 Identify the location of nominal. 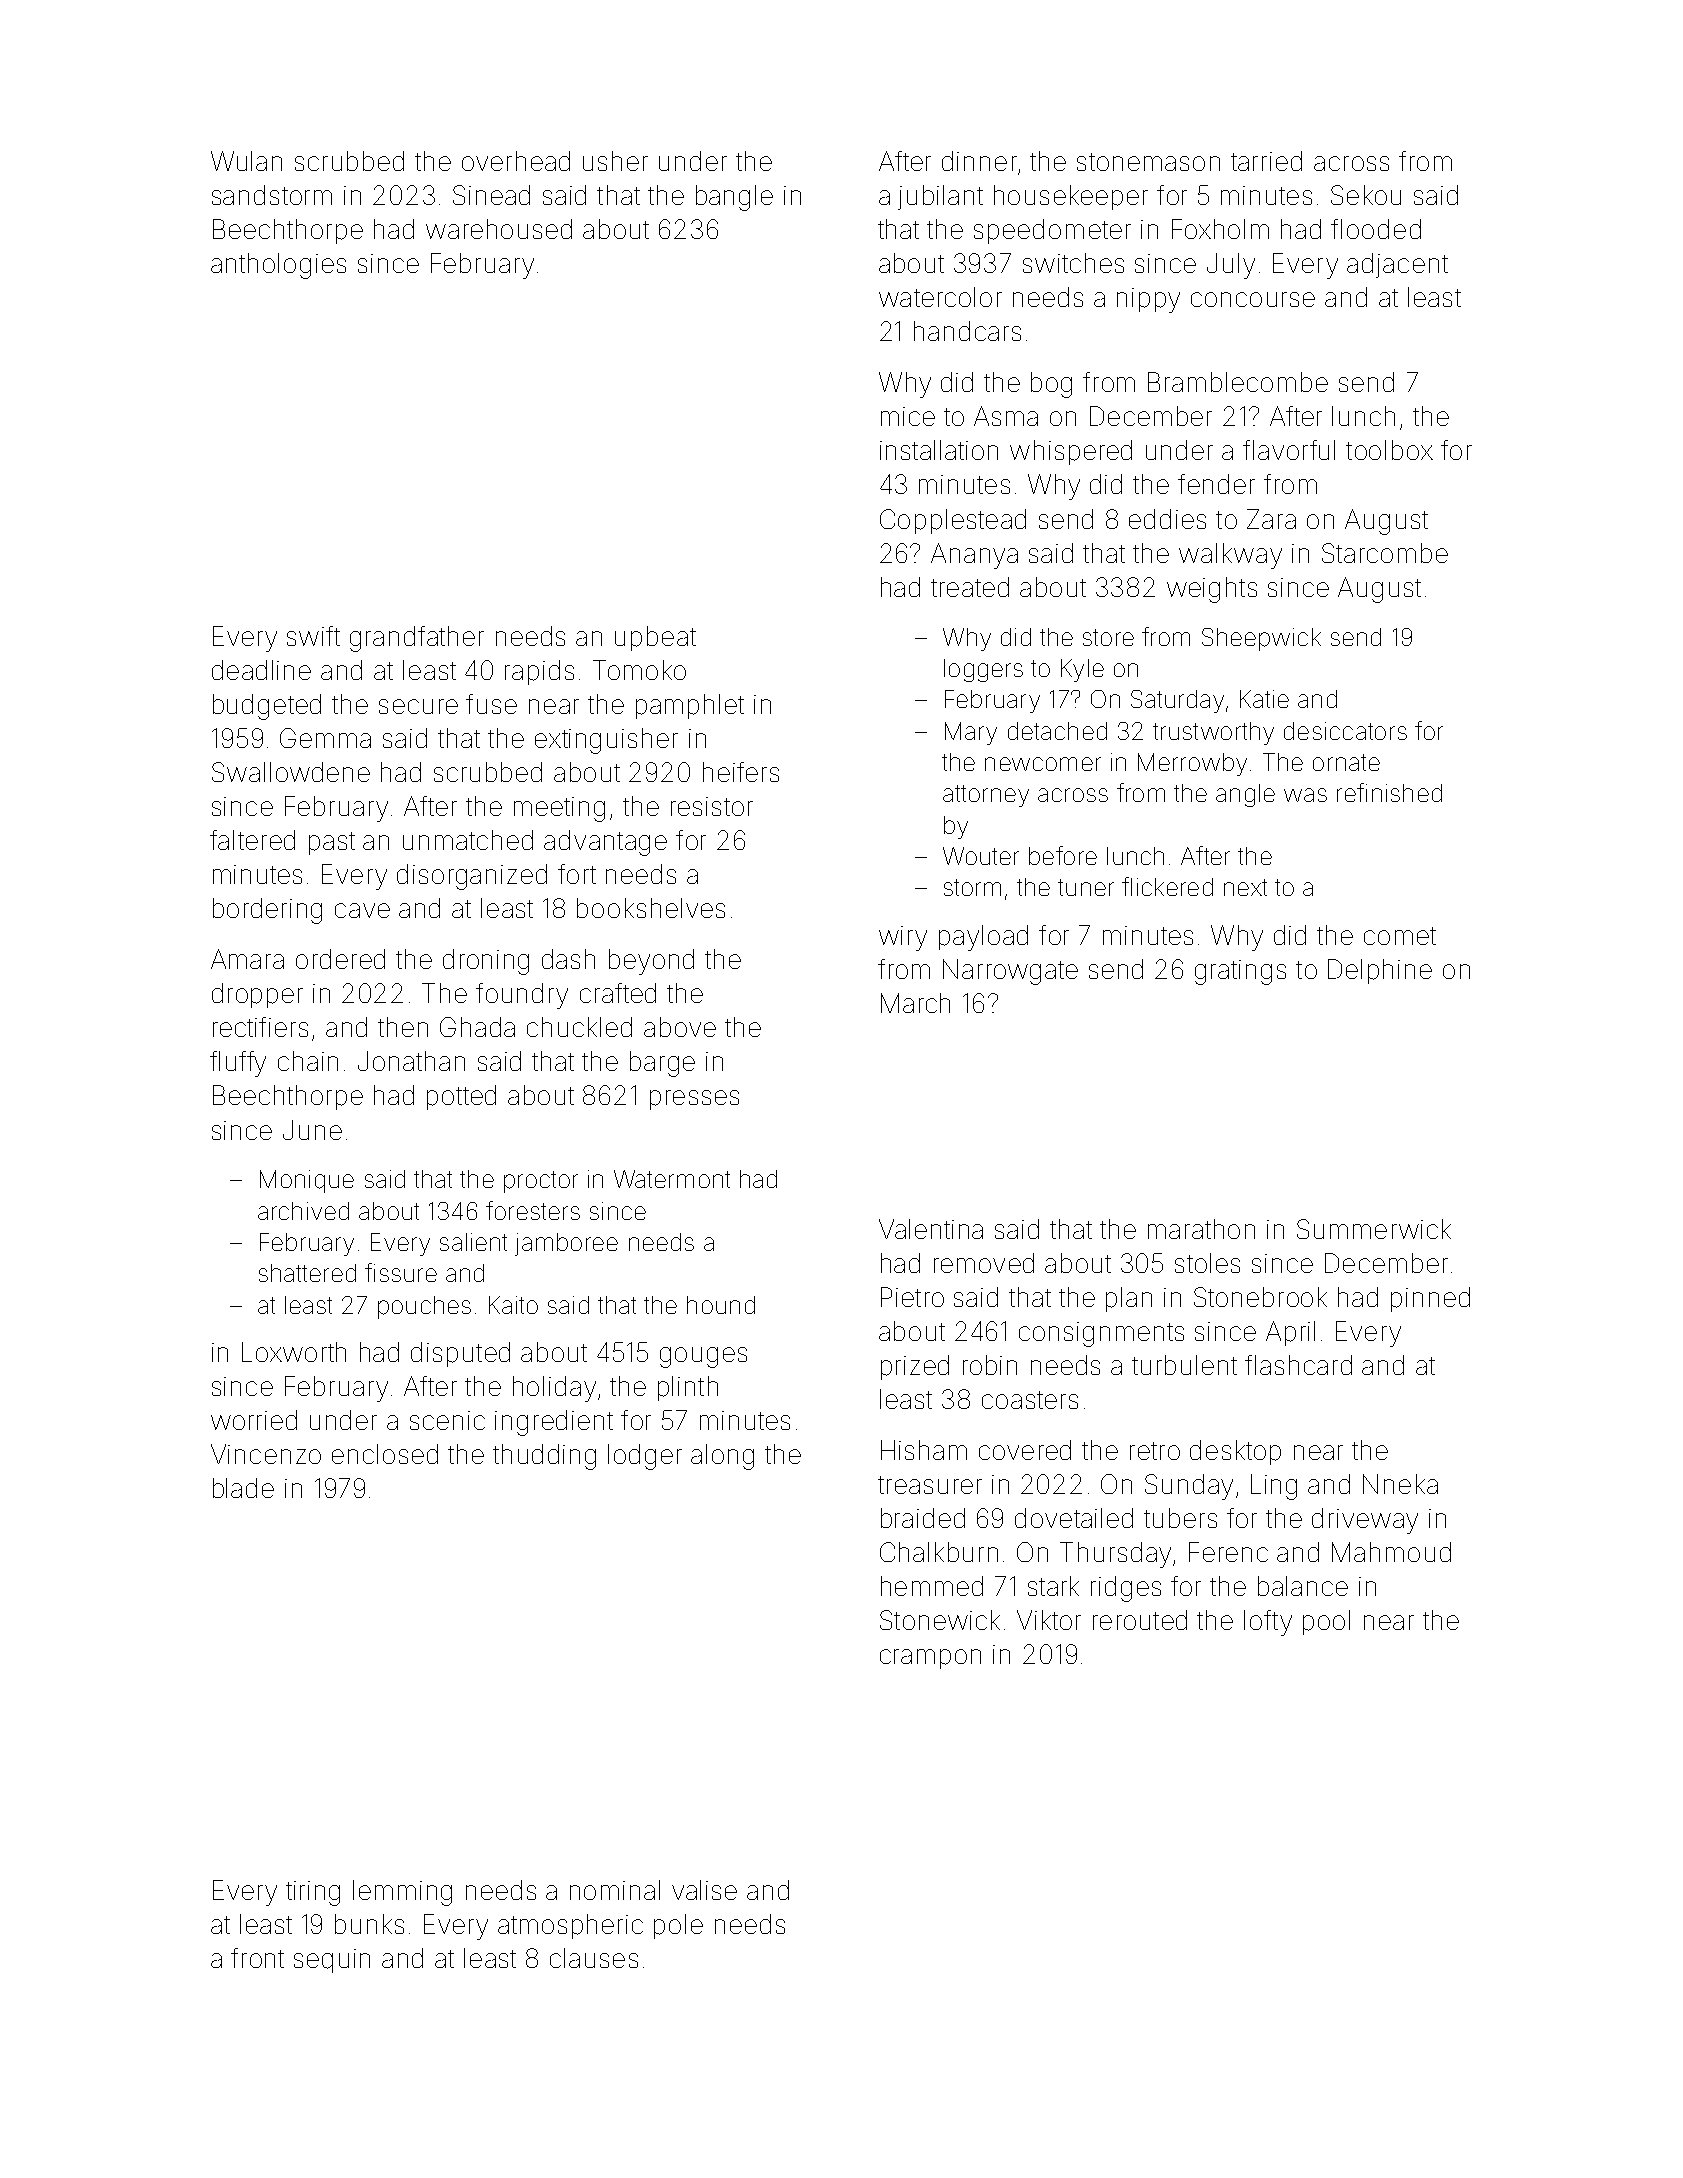
(615, 1890).
